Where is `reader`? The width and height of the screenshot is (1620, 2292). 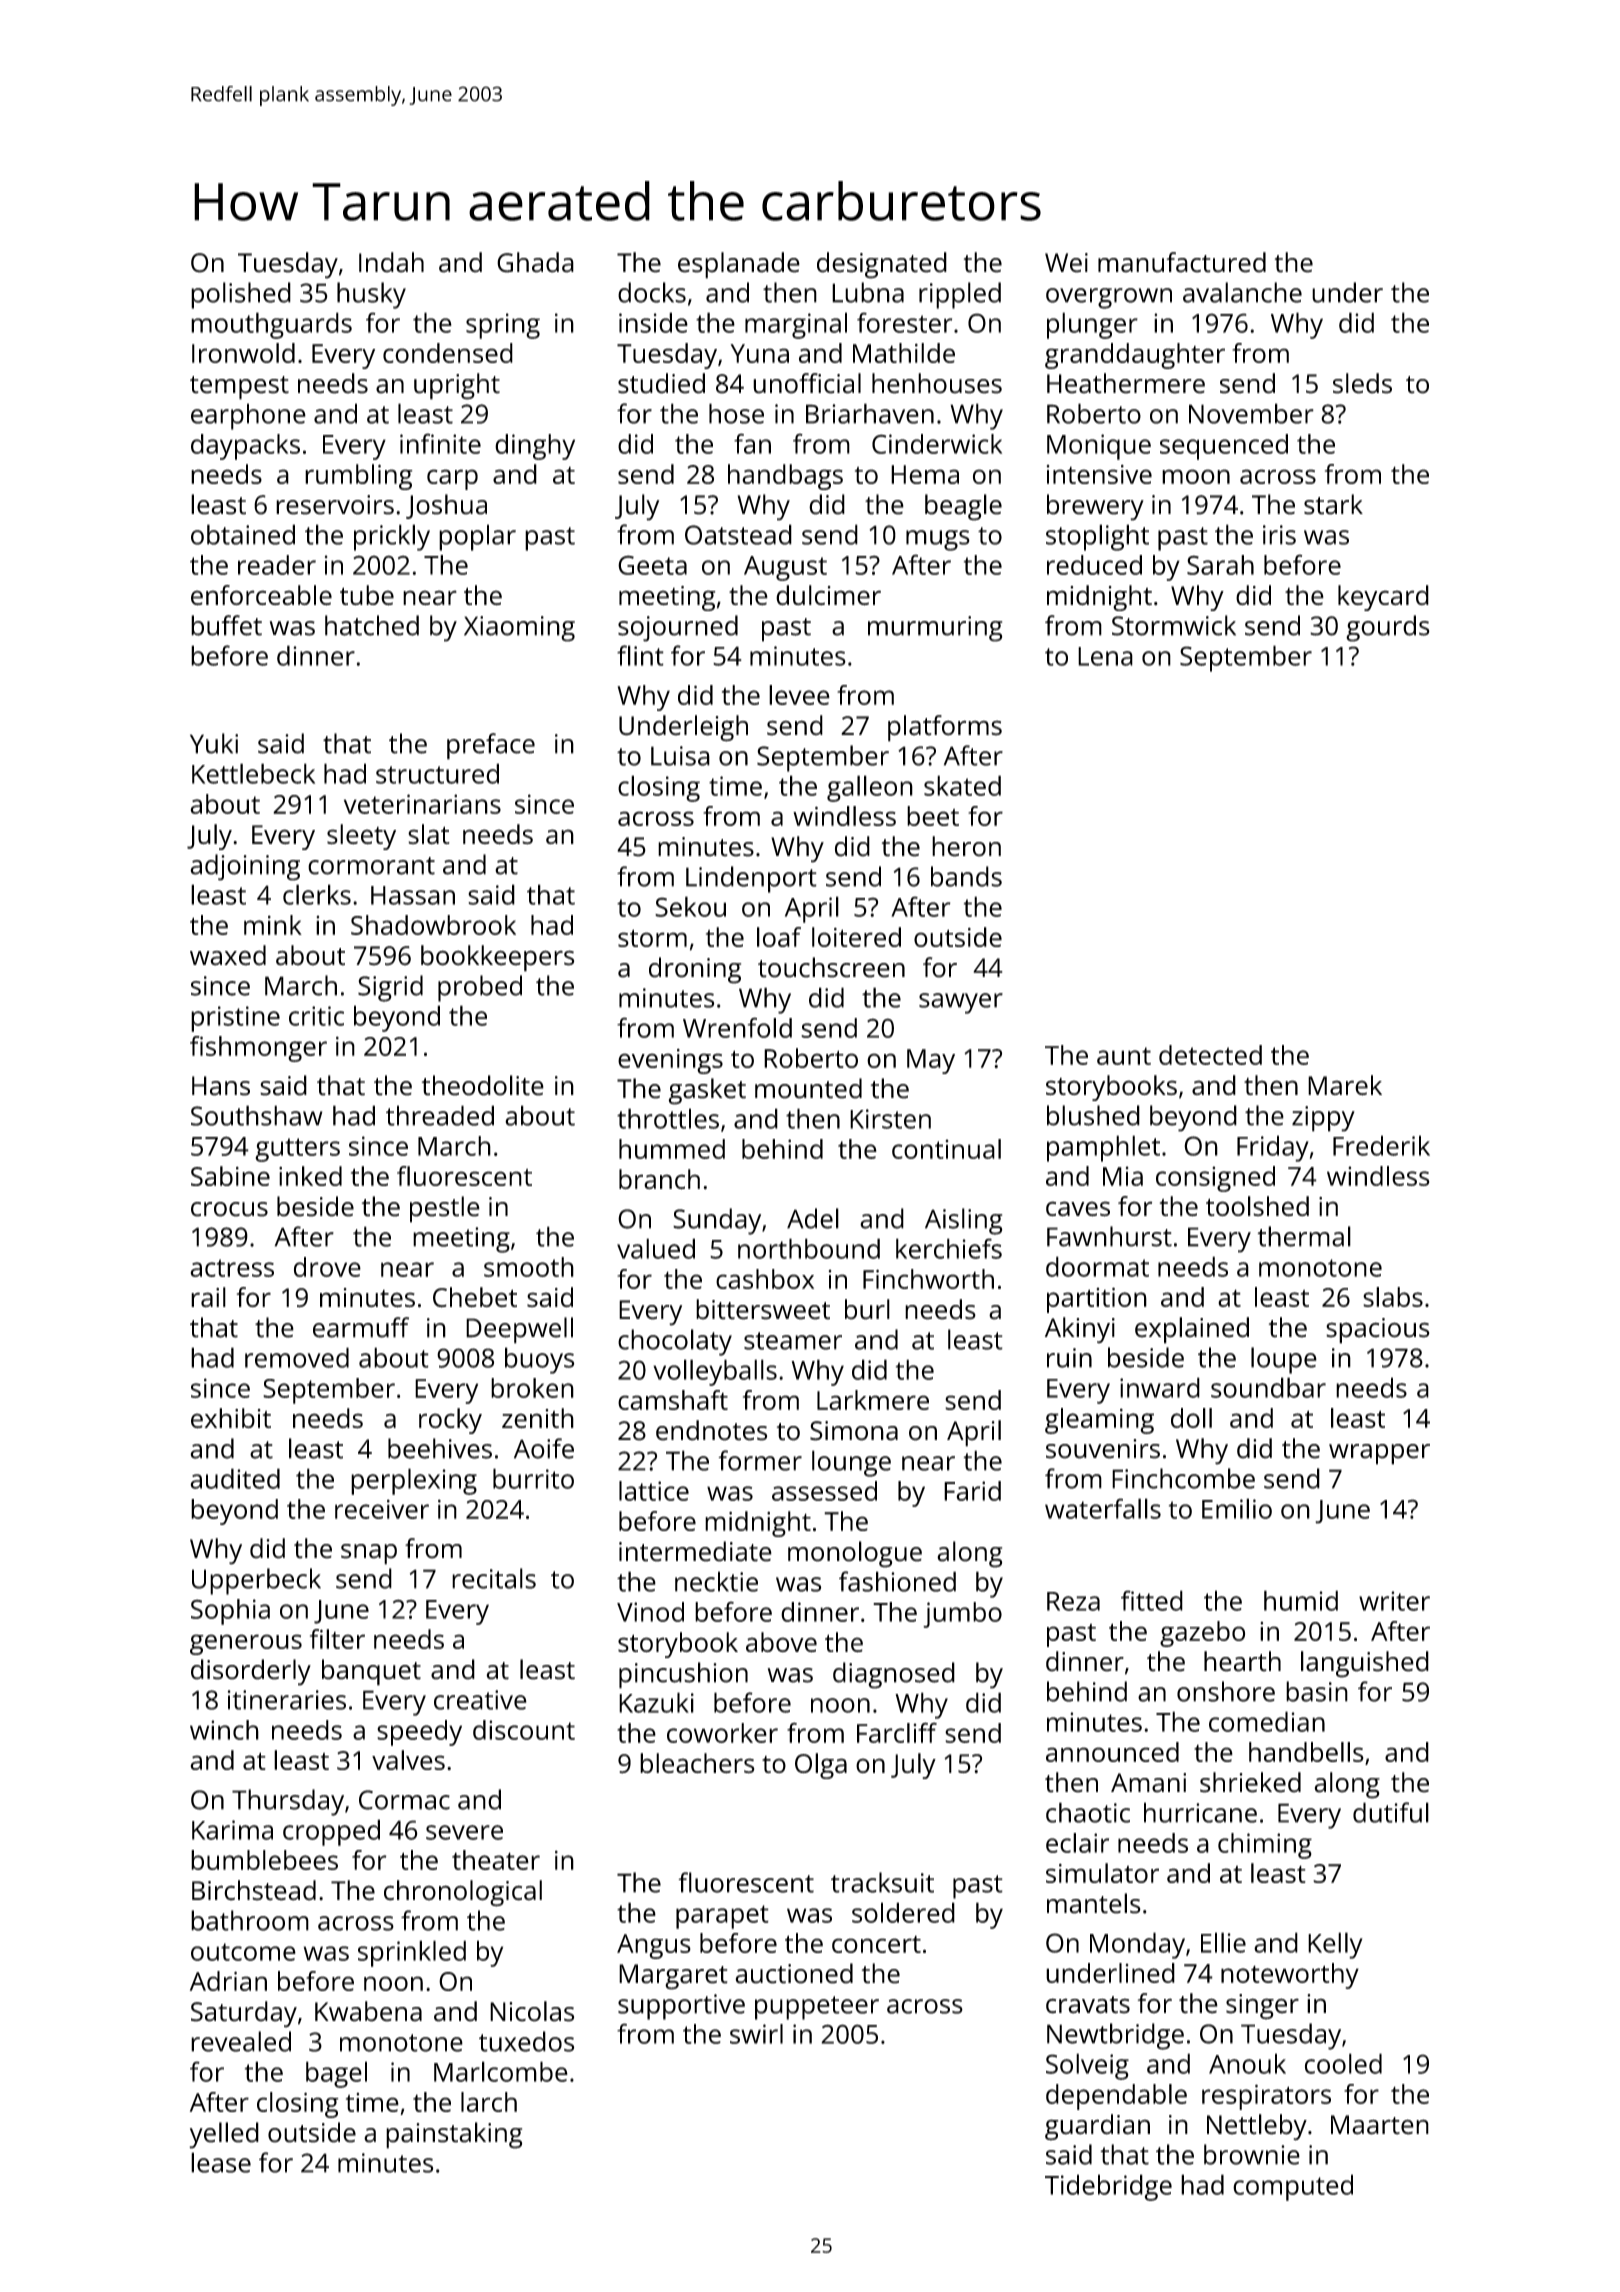
reader is located at coordinates (277, 565).
